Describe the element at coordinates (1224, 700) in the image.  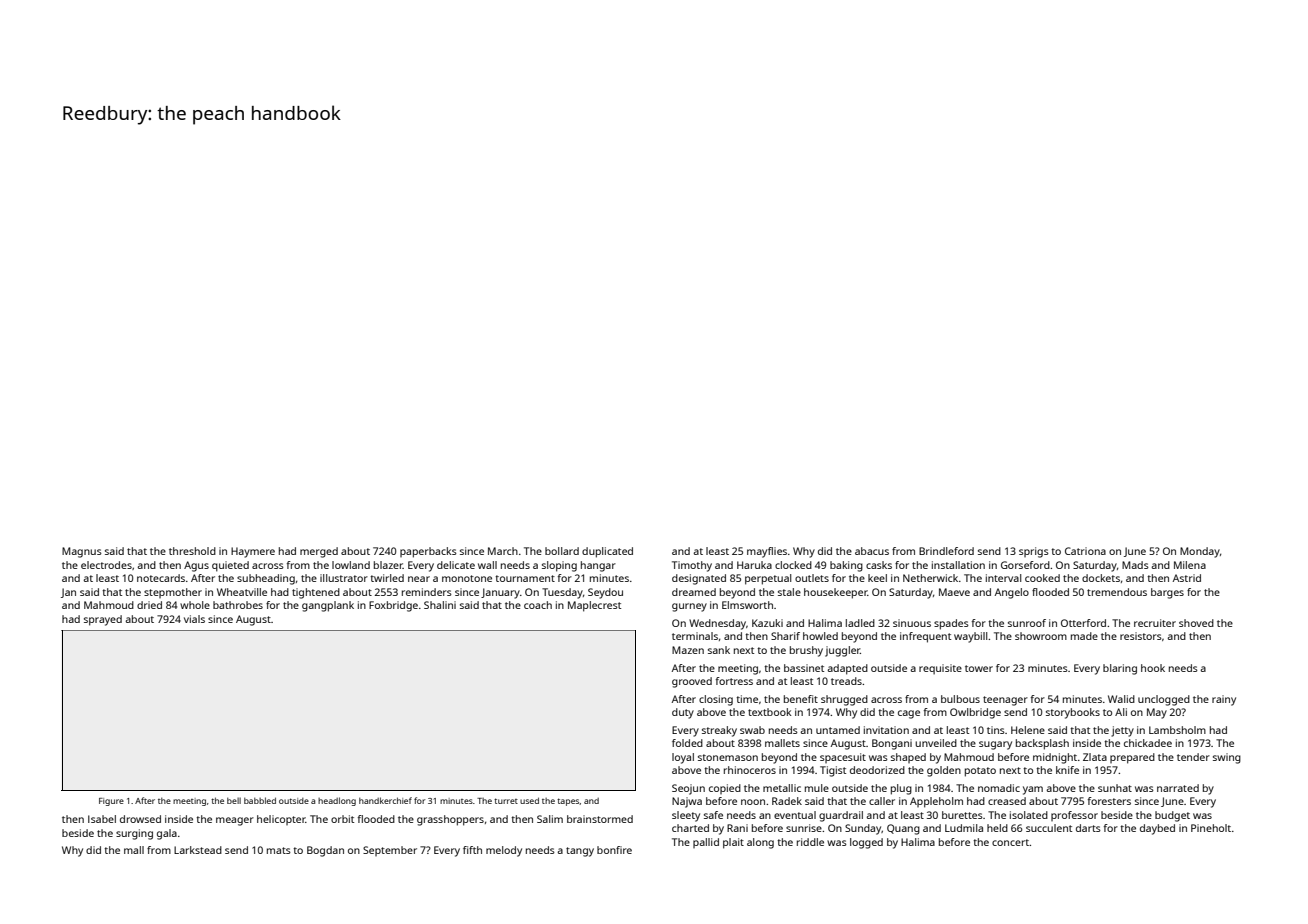
I see `rainy` at that location.
